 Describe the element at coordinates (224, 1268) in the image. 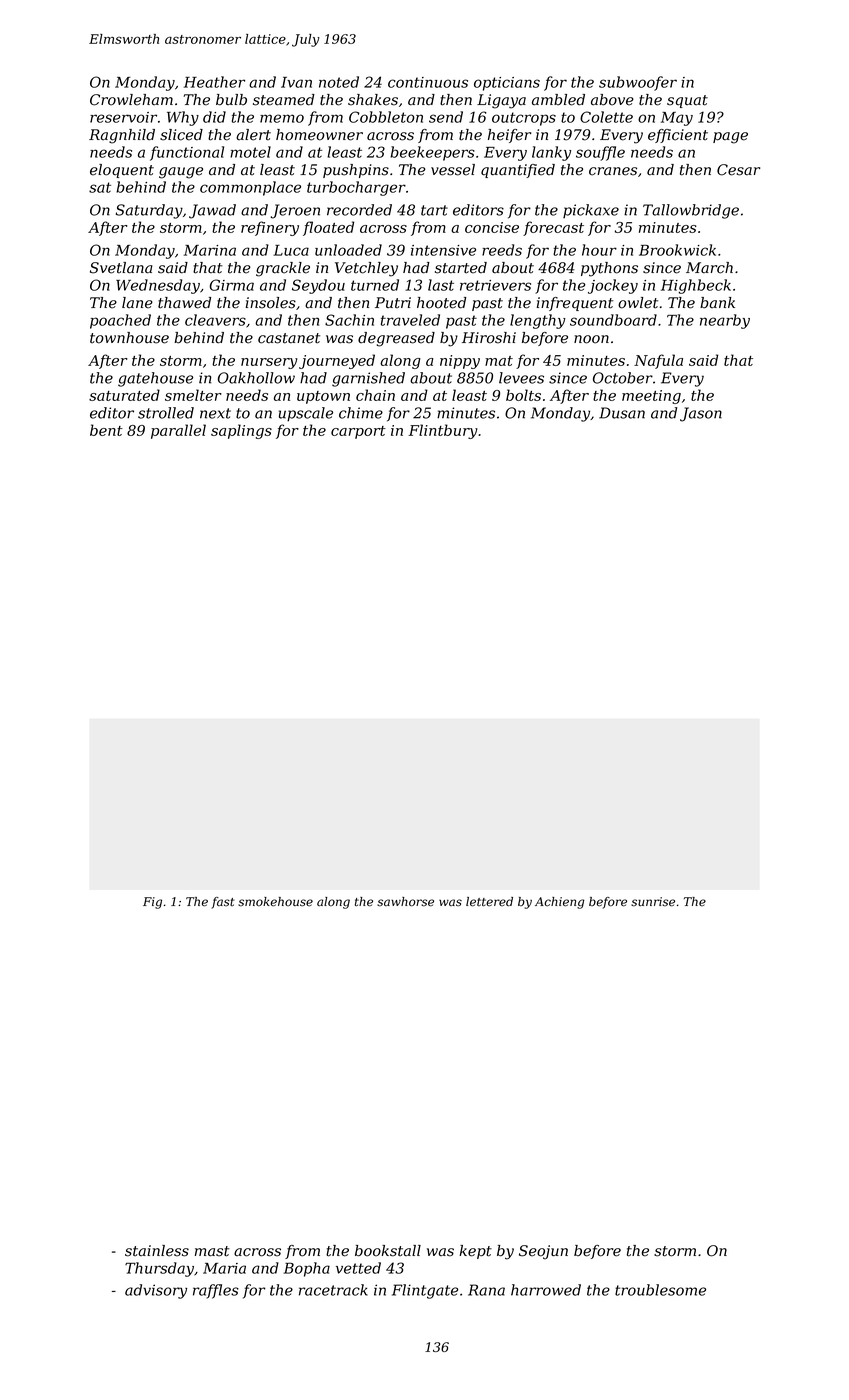

I see `Maria` at that location.
